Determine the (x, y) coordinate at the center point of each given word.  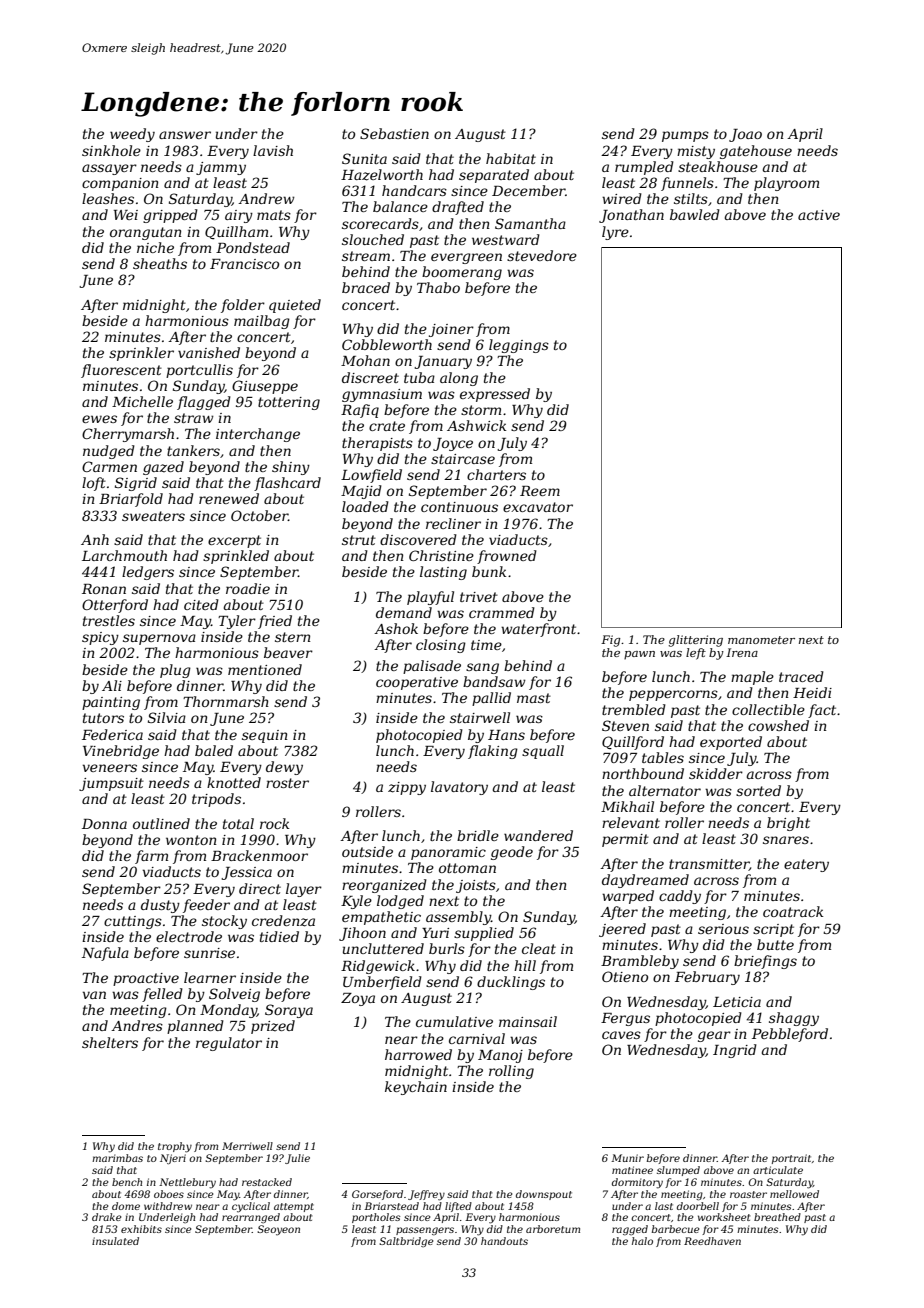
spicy (100, 638)
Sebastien (394, 133)
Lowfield (371, 476)
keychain (416, 1088)
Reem (540, 491)
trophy (175, 1147)
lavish (273, 150)
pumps (685, 136)
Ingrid (735, 1051)
